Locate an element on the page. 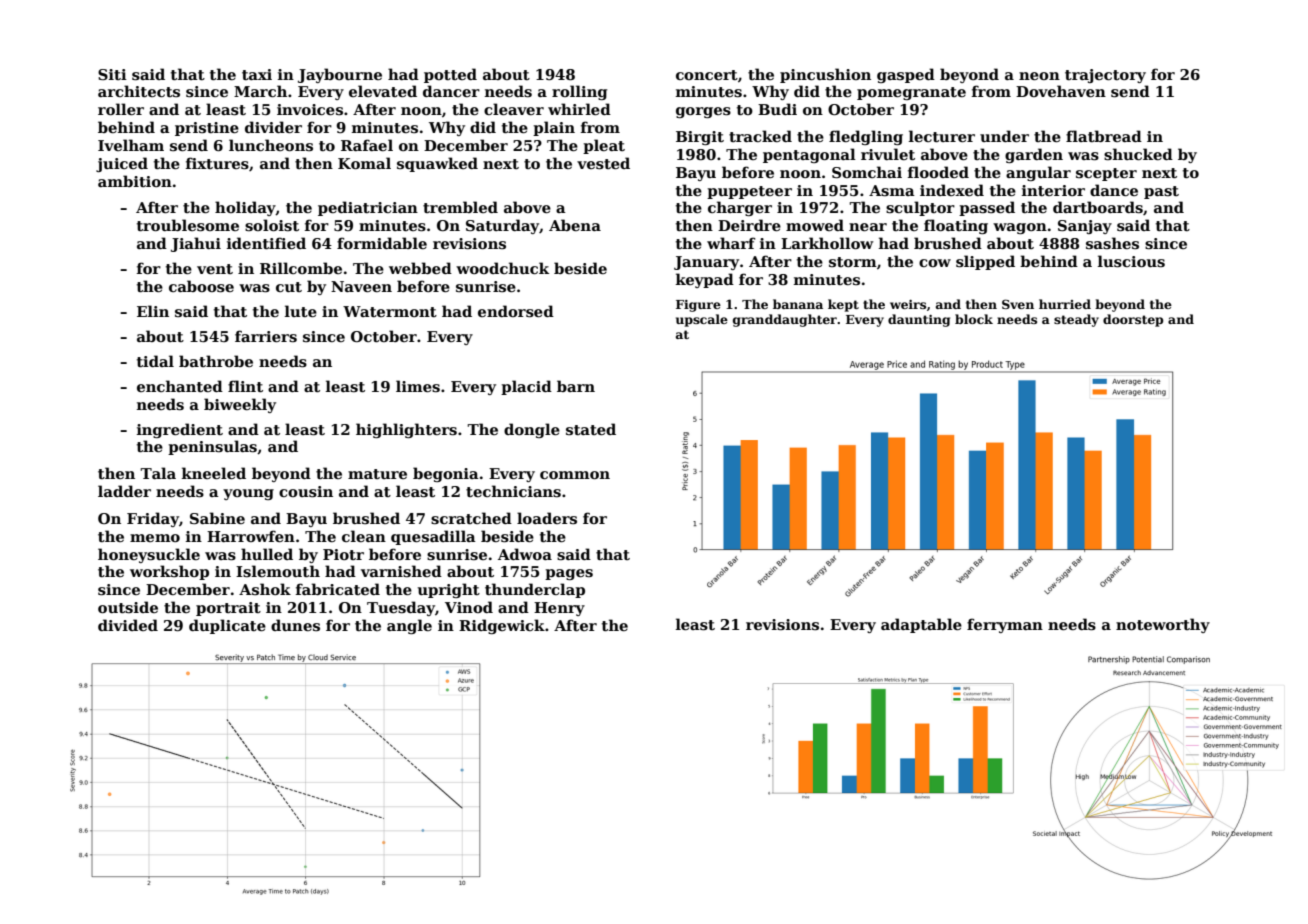  cleaver is located at coordinates (514, 109).
